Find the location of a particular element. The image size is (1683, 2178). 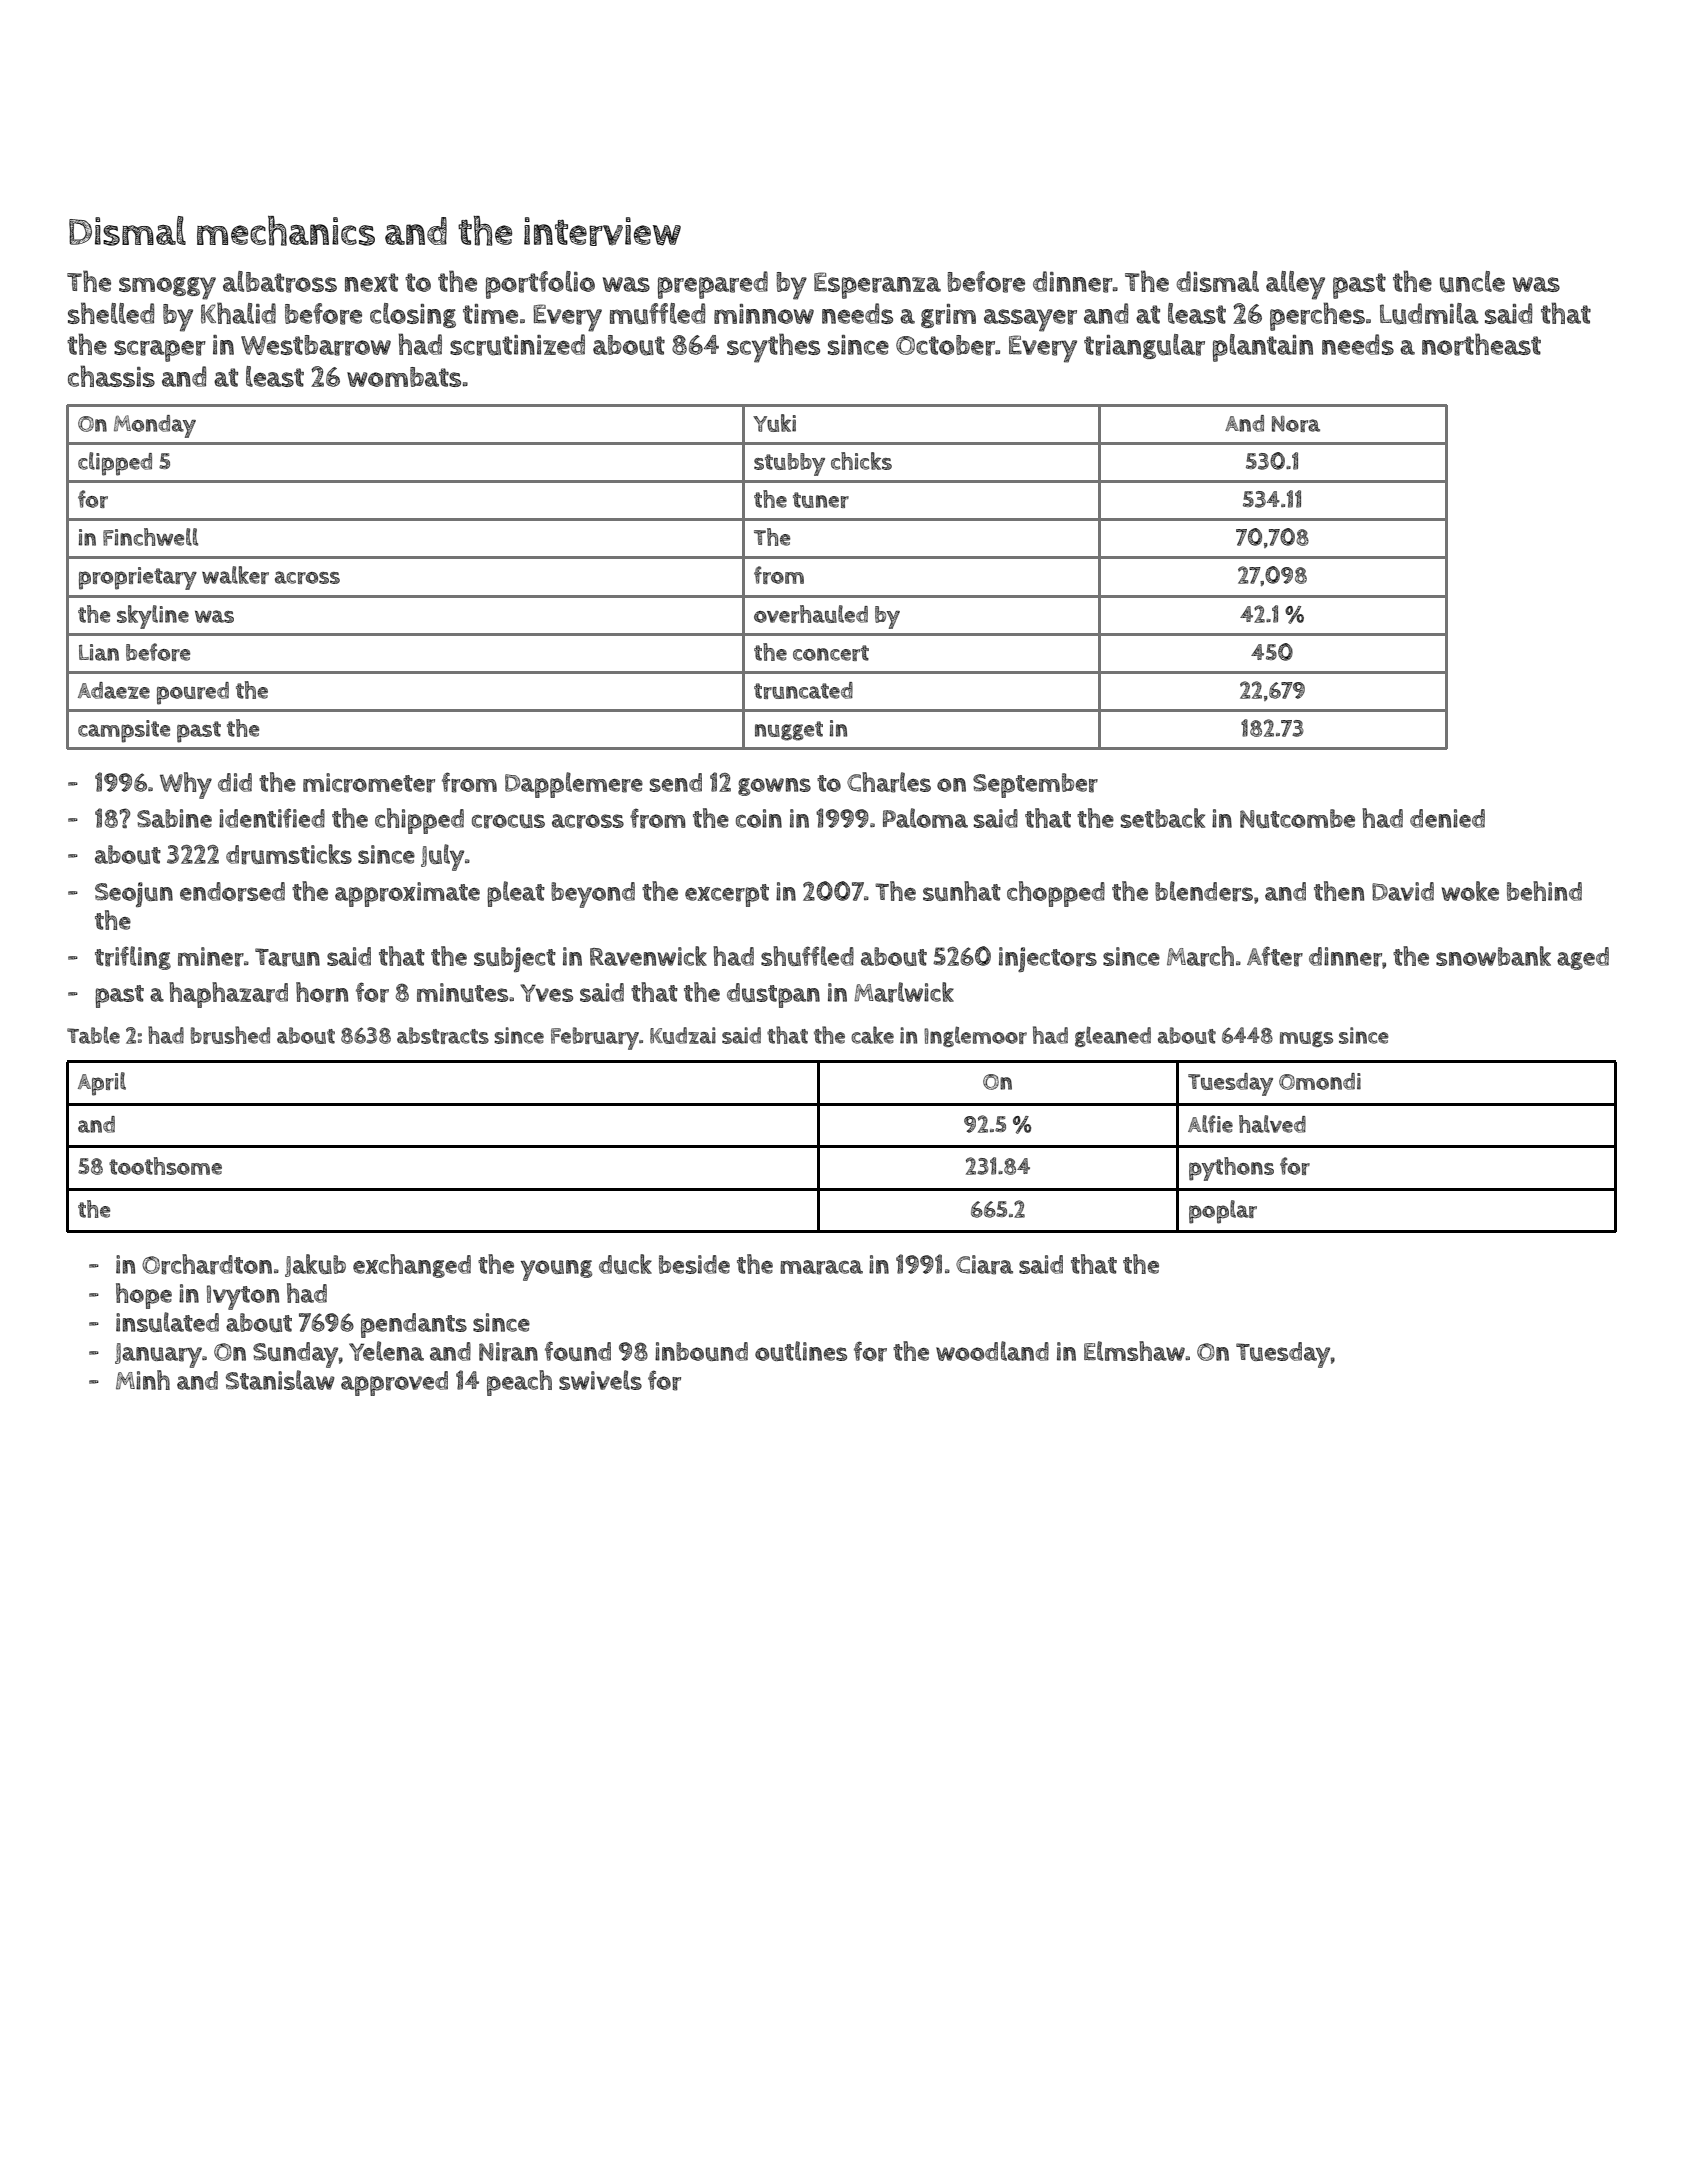

aged is located at coordinates (1583, 958).
